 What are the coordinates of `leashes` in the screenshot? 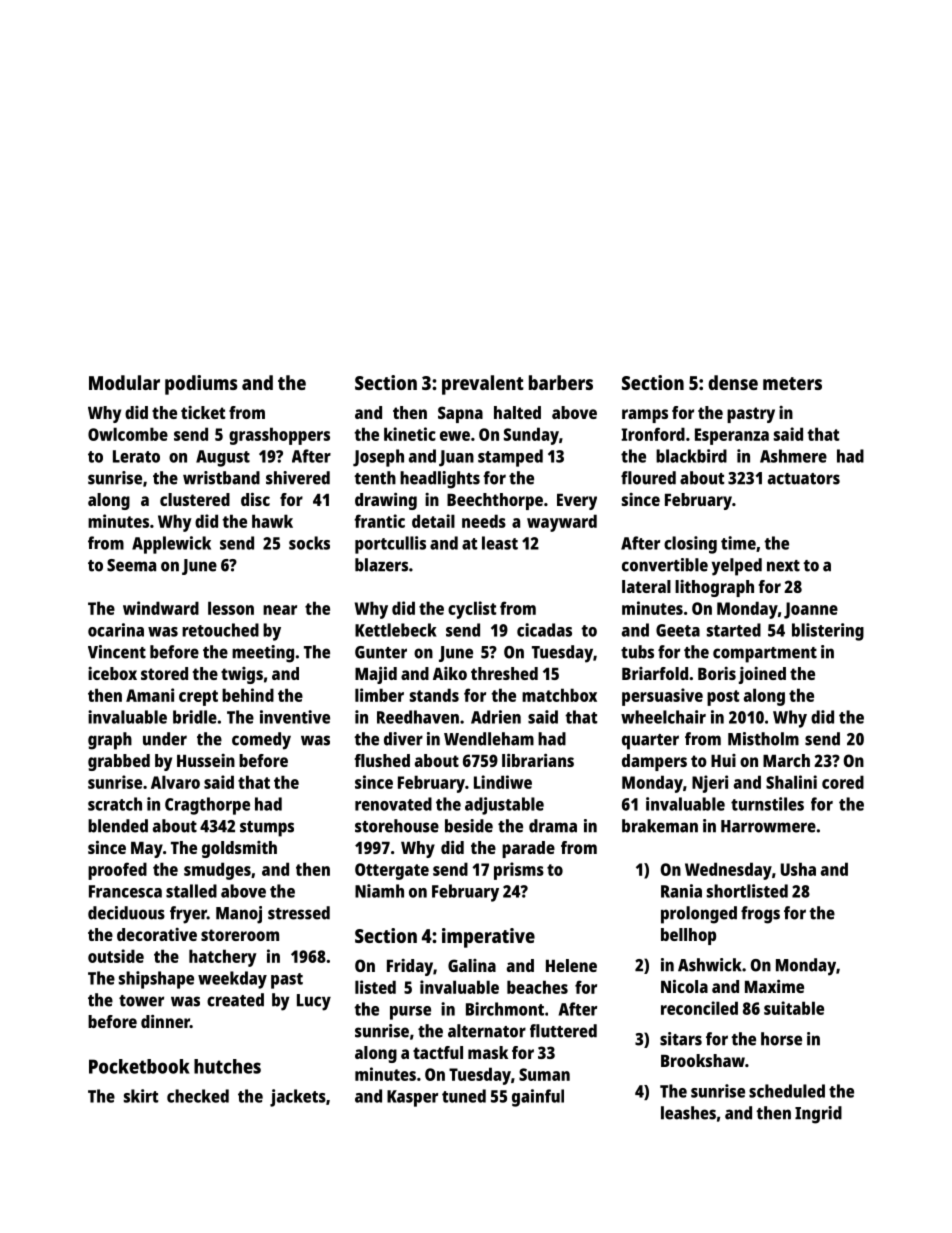 It's located at (688, 1113).
